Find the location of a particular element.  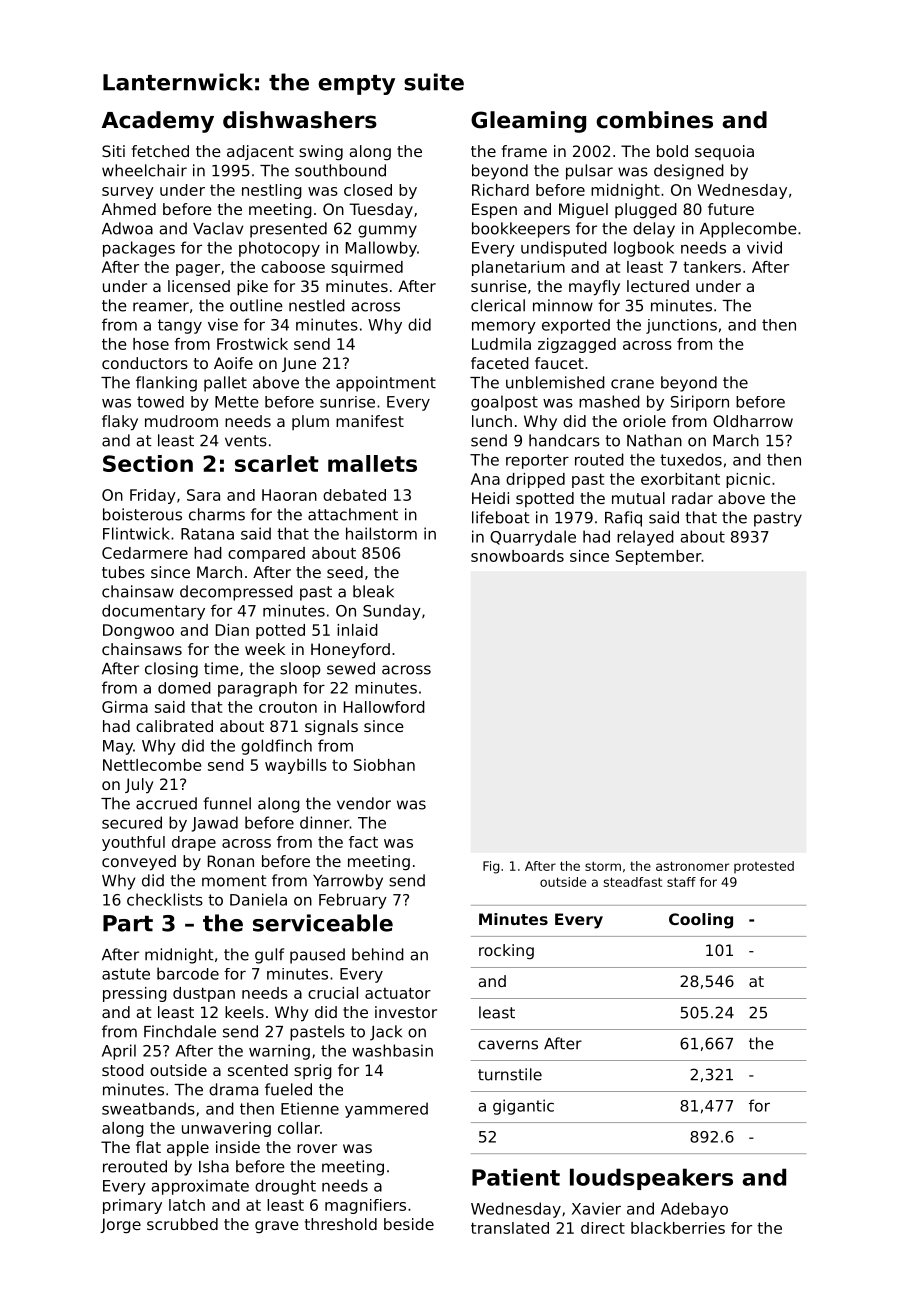

scrubbed is located at coordinates (182, 1224).
